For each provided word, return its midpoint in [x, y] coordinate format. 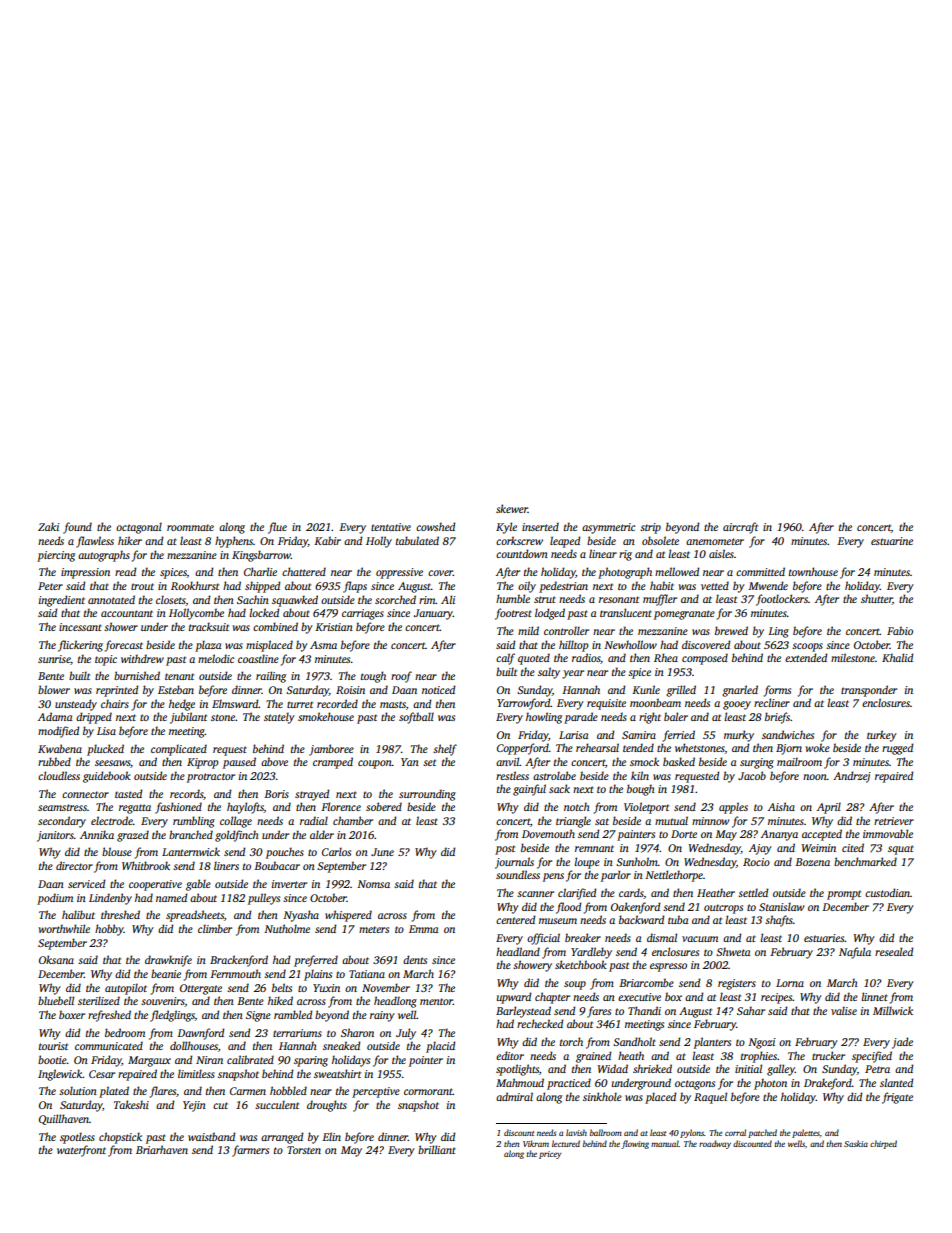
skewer [512, 508]
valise [844, 1010]
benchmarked [865, 861]
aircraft [740, 528]
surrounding [427, 795]
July [406, 1034]
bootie [52, 1059]
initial [748, 1068]
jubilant [188, 718]
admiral [514, 1096]
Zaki [48, 526]
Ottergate [201, 989]
